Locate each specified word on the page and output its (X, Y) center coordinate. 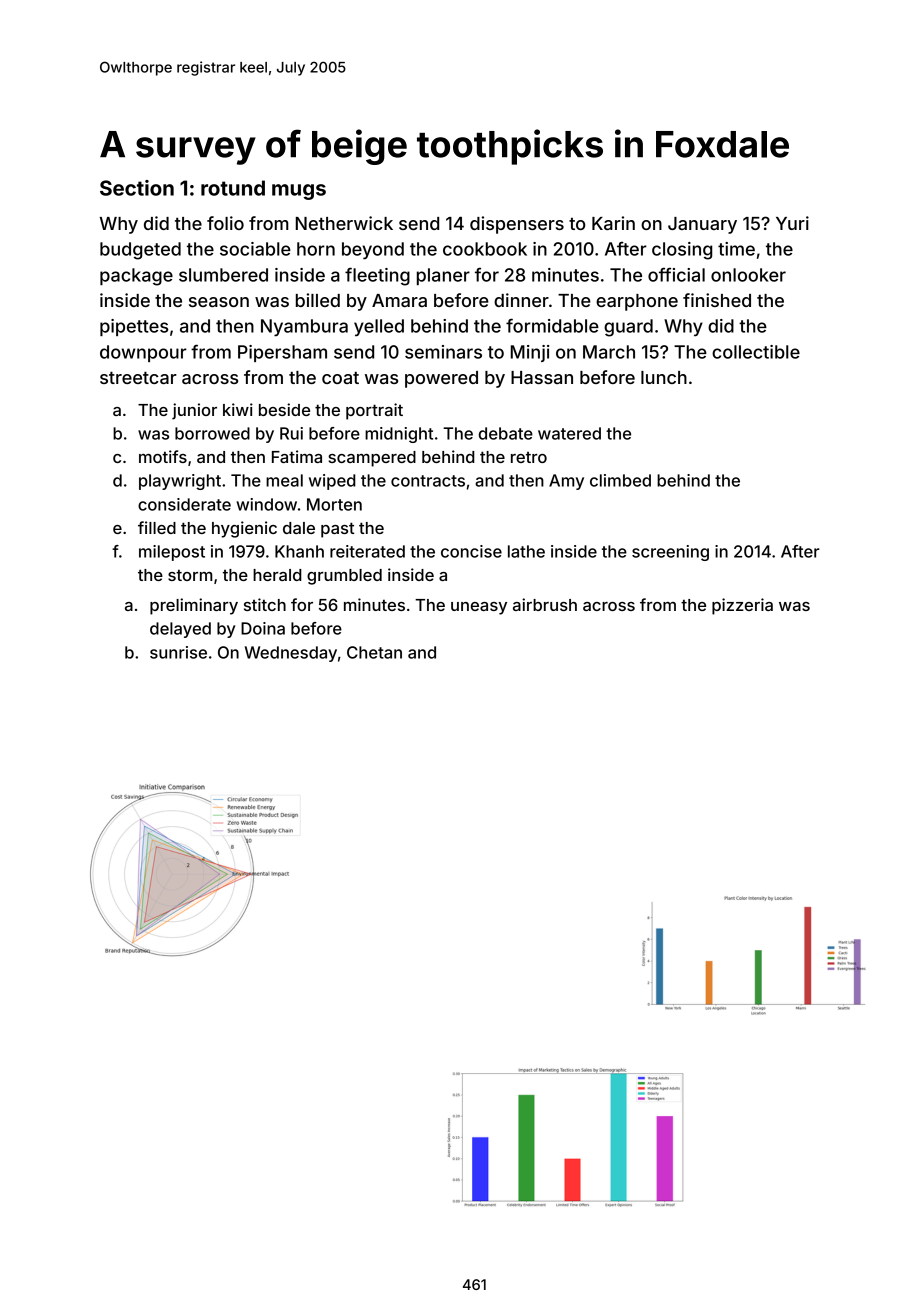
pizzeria (742, 606)
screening (670, 553)
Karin (613, 223)
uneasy (479, 608)
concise (471, 551)
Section (137, 188)
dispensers (517, 225)
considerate (184, 504)
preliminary (194, 606)
